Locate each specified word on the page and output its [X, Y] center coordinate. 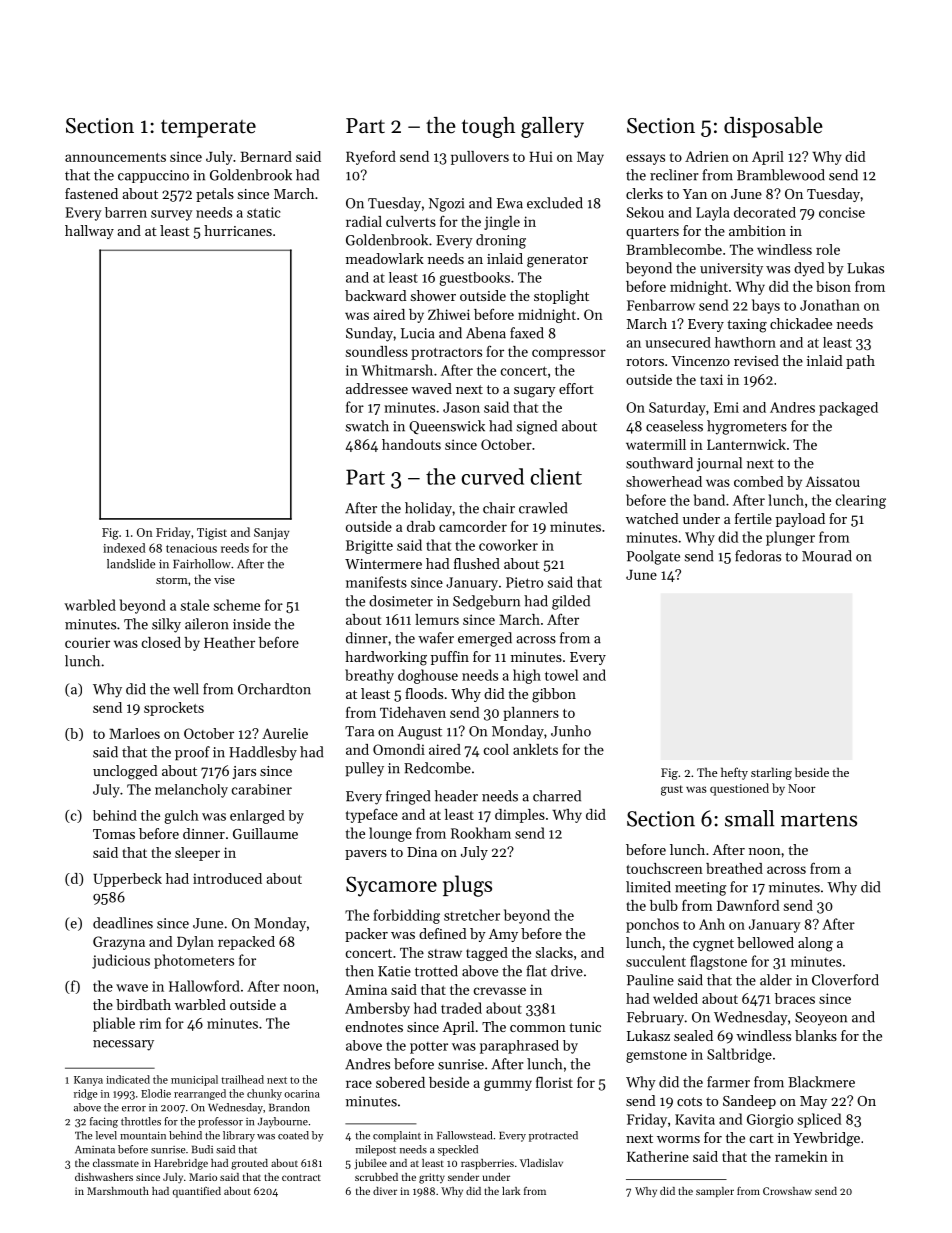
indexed [124, 548]
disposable [773, 127]
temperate [208, 129]
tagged [487, 954]
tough [488, 127]
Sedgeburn [486, 602]
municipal [194, 1080]
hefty [734, 773]
